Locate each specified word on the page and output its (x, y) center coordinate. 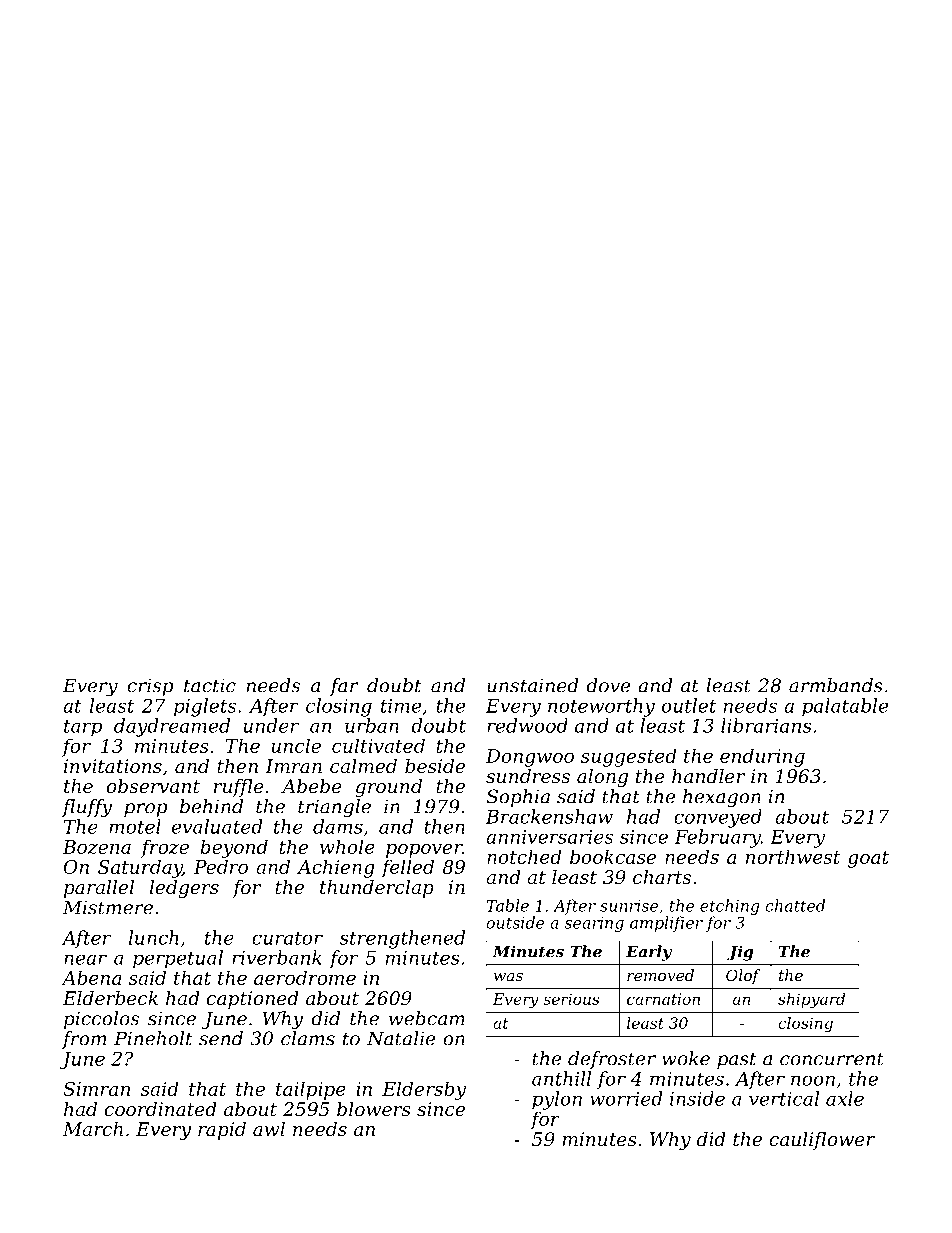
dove (608, 685)
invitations (113, 766)
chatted (795, 905)
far (344, 687)
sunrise (629, 906)
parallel (99, 889)
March (93, 1129)
